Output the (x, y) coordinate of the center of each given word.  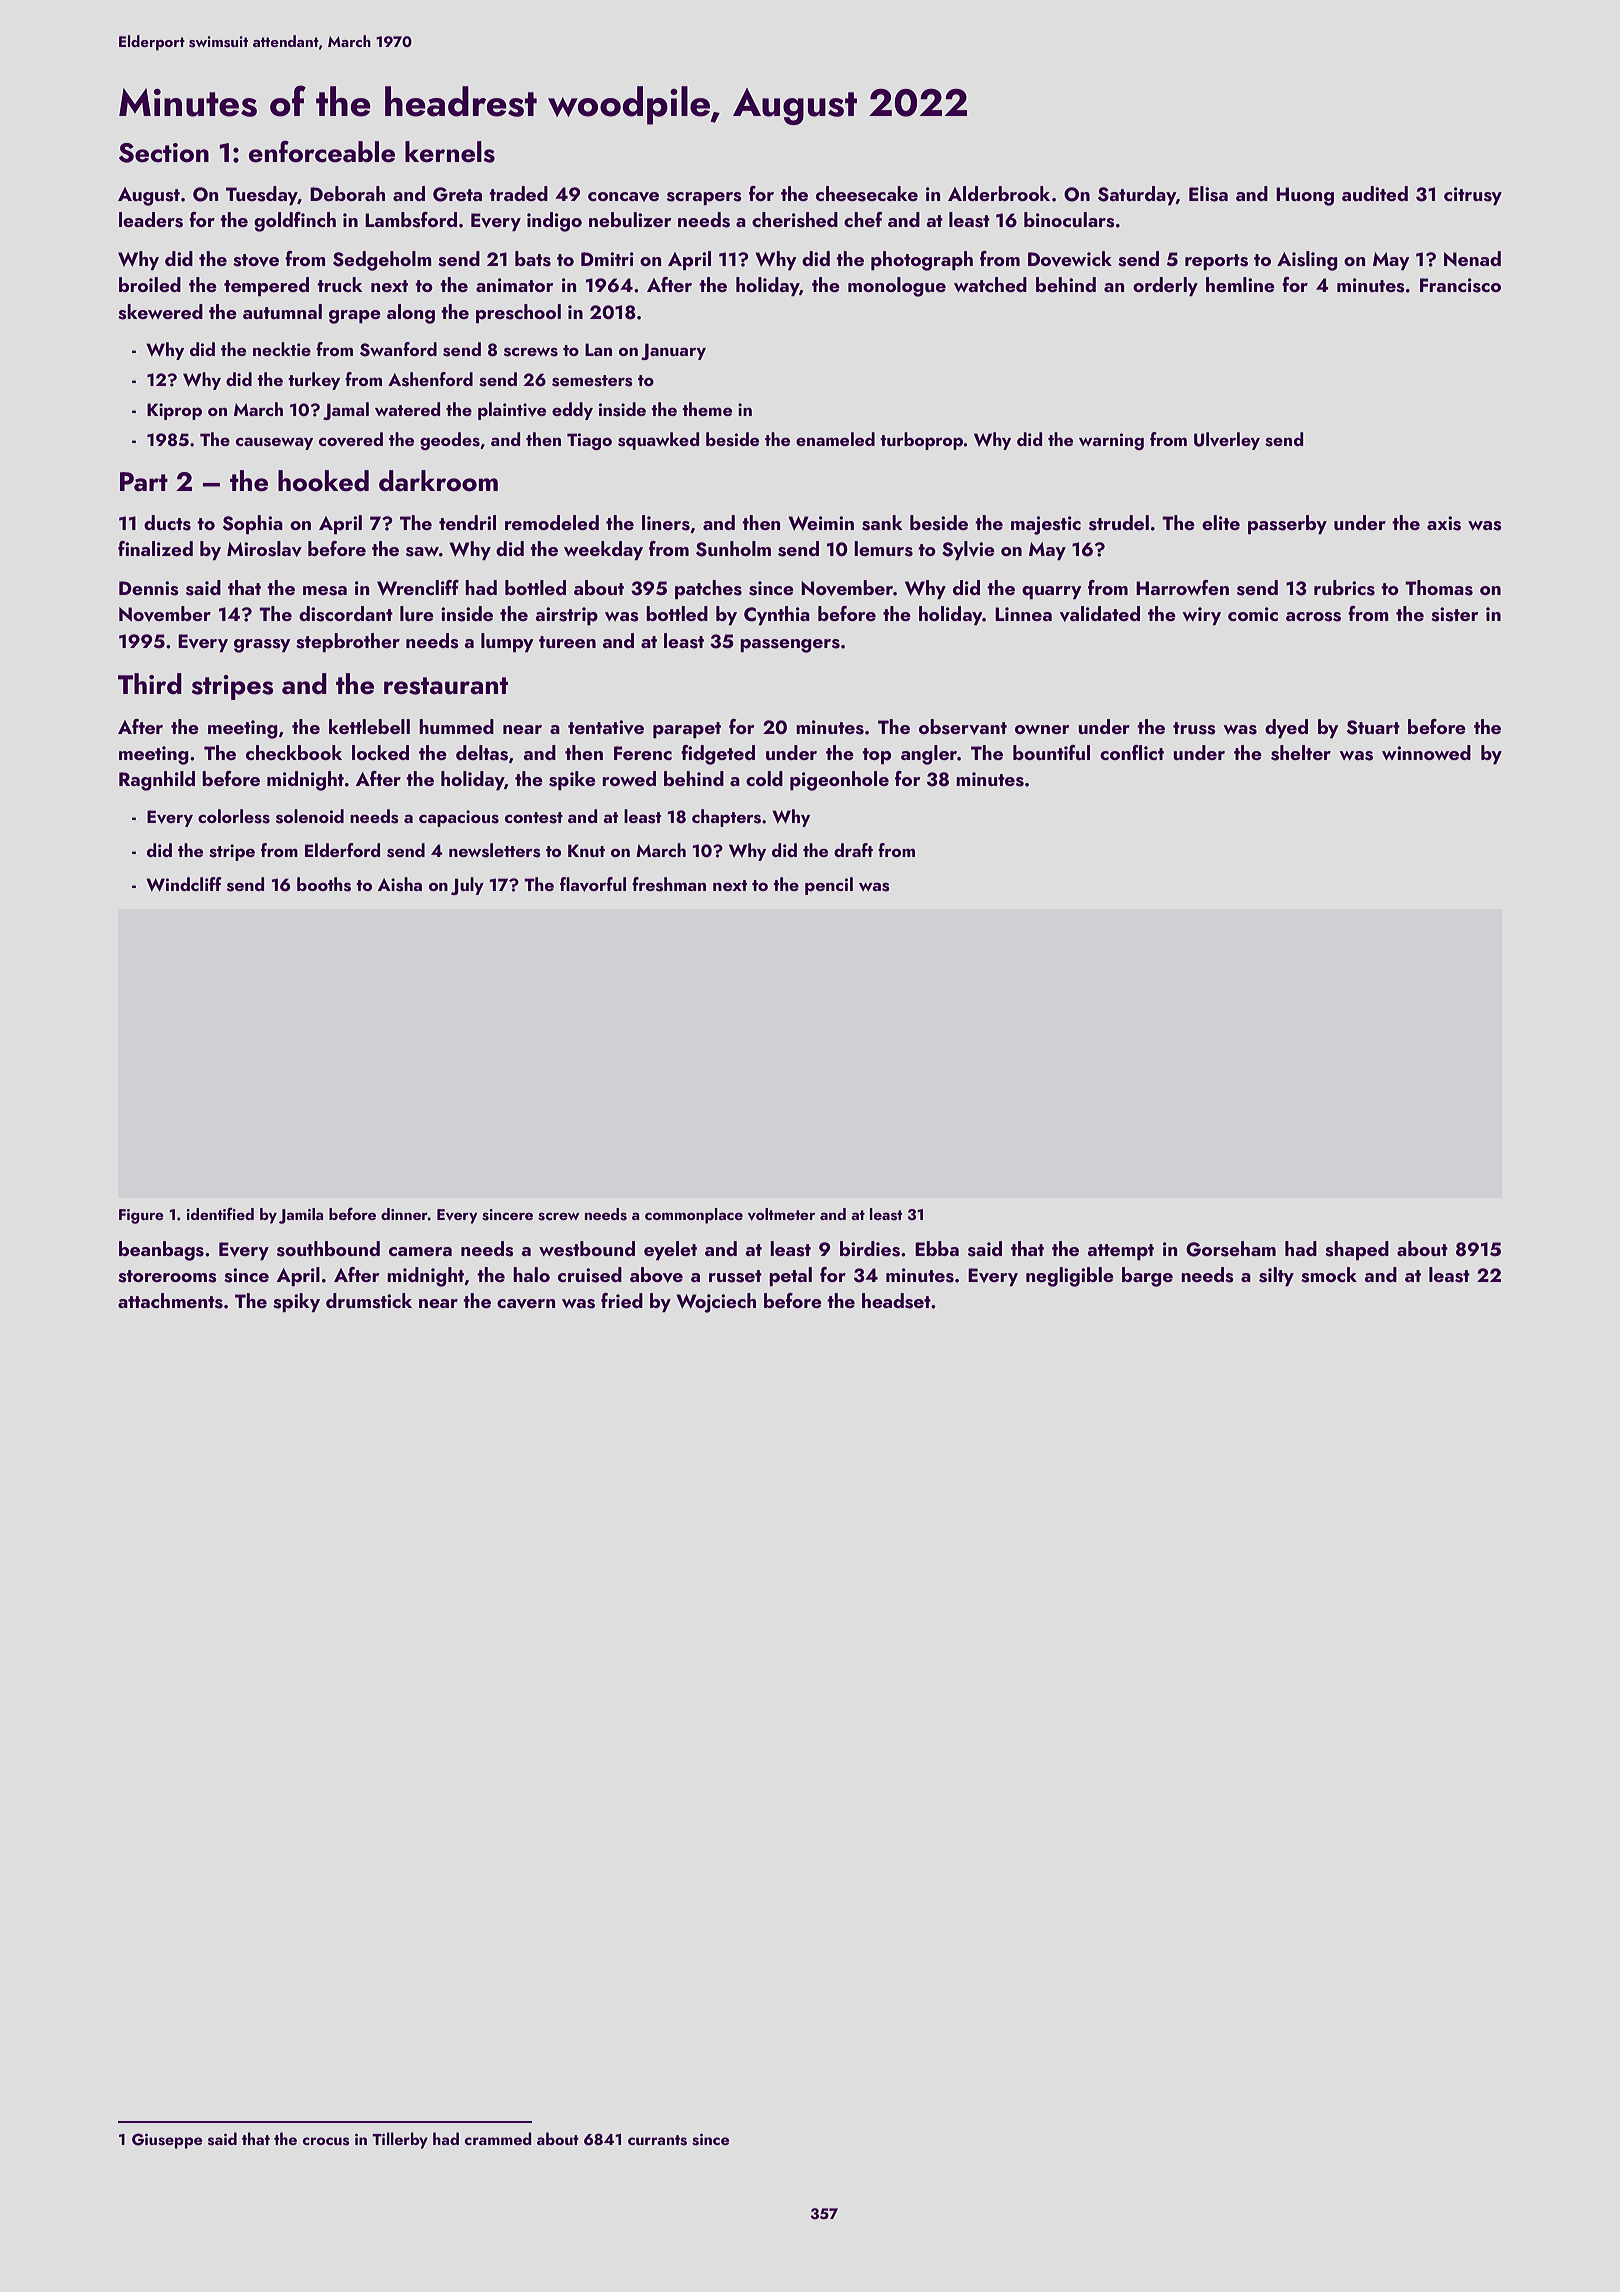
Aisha (400, 884)
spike (572, 780)
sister (1454, 614)
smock (1329, 1275)
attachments (170, 1301)
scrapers (704, 198)
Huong (1305, 196)
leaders (151, 220)
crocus (325, 2141)
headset (896, 1301)
